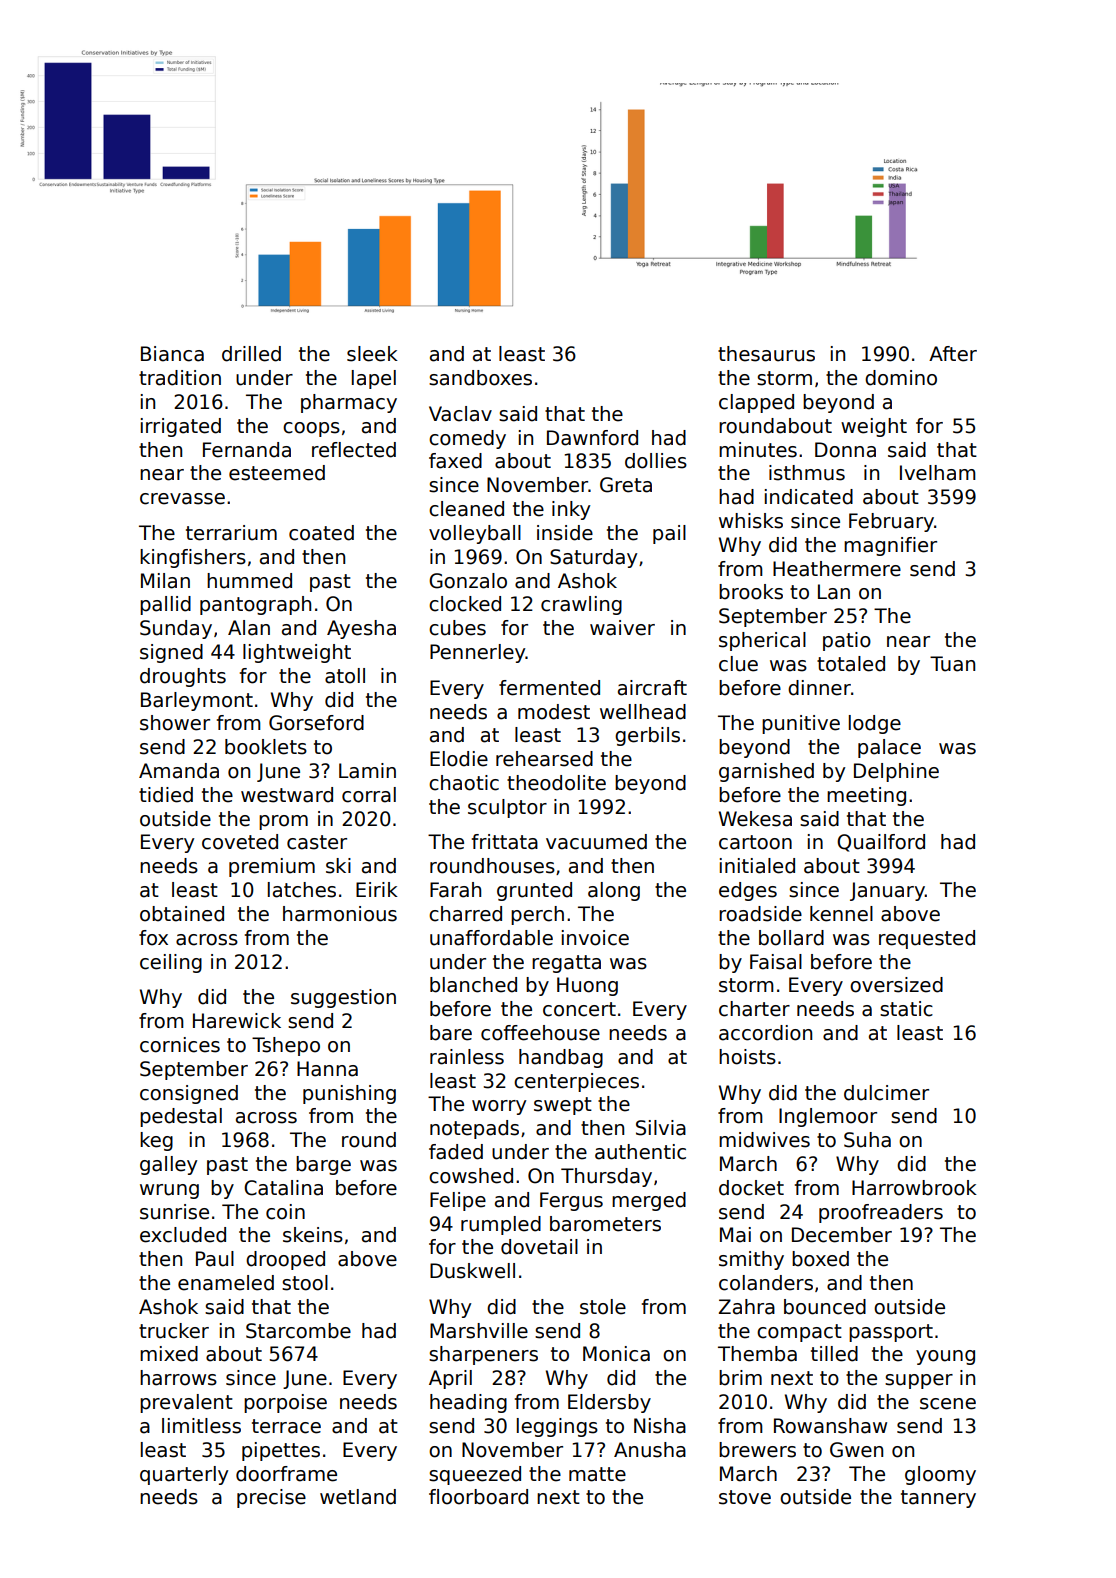 The image size is (1116, 1578). What do you see at coordinates (534, 891) in the page?
I see `grunted` at bounding box center [534, 891].
